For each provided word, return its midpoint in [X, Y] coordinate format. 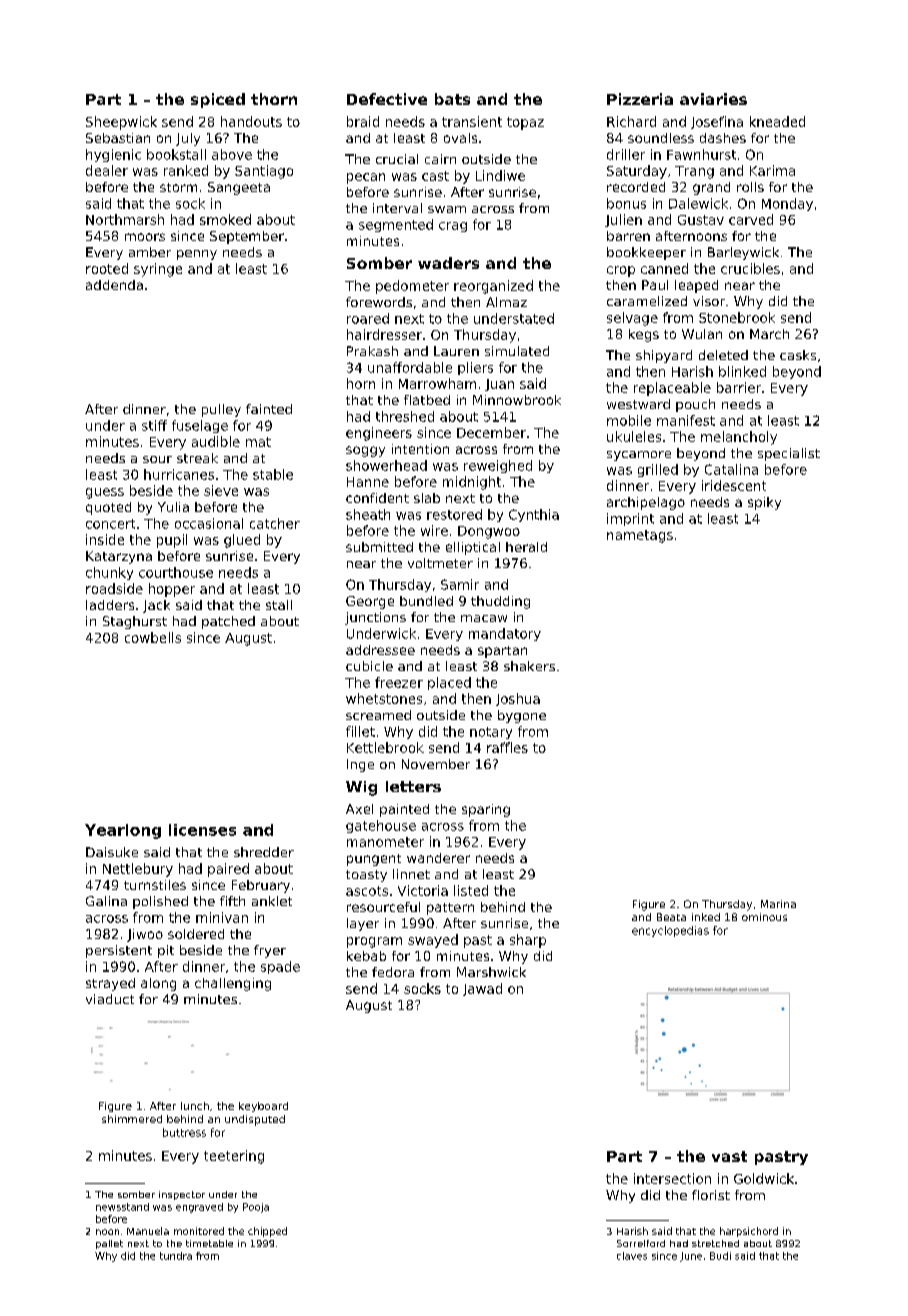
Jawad [482, 989]
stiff [154, 425]
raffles [507, 747]
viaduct [110, 999]
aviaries [713, 99]
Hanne [368, 482]
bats [452, 99]
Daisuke [112, 852]
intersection [672, 1178]
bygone [522, 716]
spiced [218, 100]
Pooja [256, 1208]
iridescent [734, 485]
